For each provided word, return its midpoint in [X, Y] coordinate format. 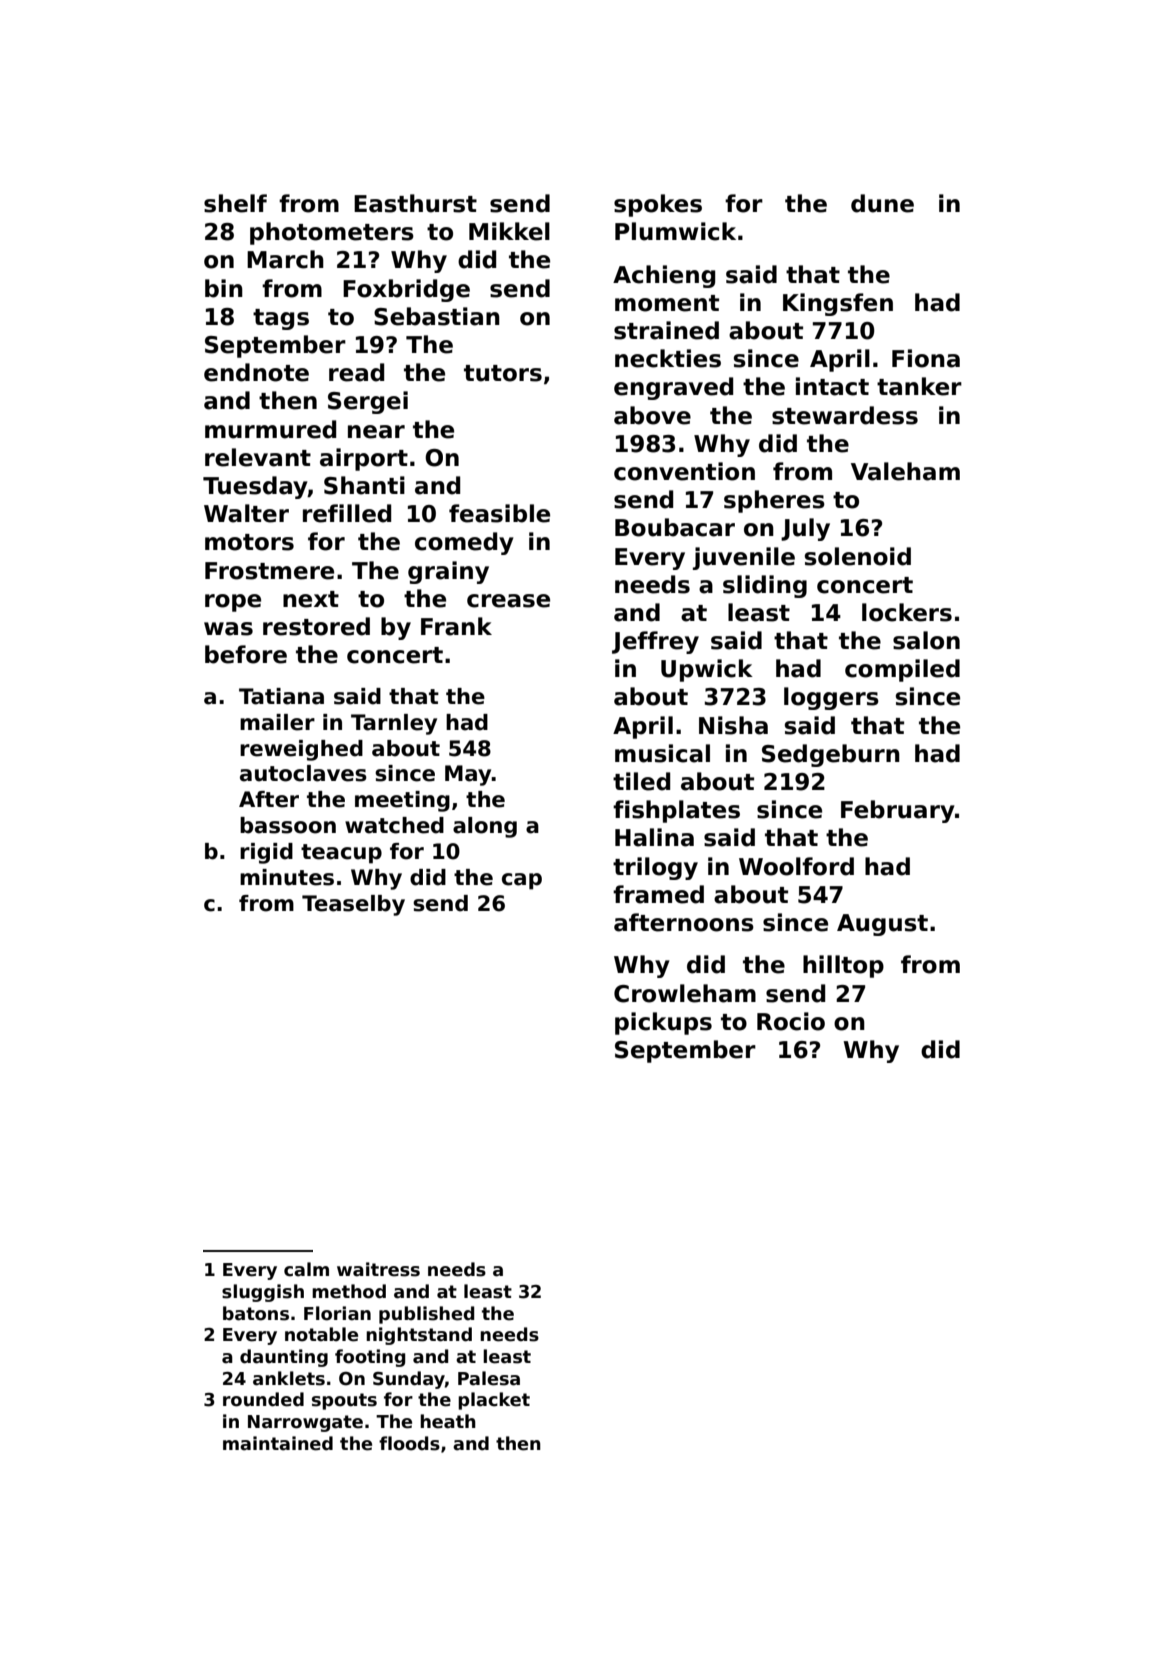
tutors [503, 373]
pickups [663, 1023]
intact [832, 386]
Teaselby [353, 905]
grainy [448, 572]
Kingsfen [838, 304]
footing [370, 1358]
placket [494, 1401]
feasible [499, 513]
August [882, 925]
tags [281, 319]
